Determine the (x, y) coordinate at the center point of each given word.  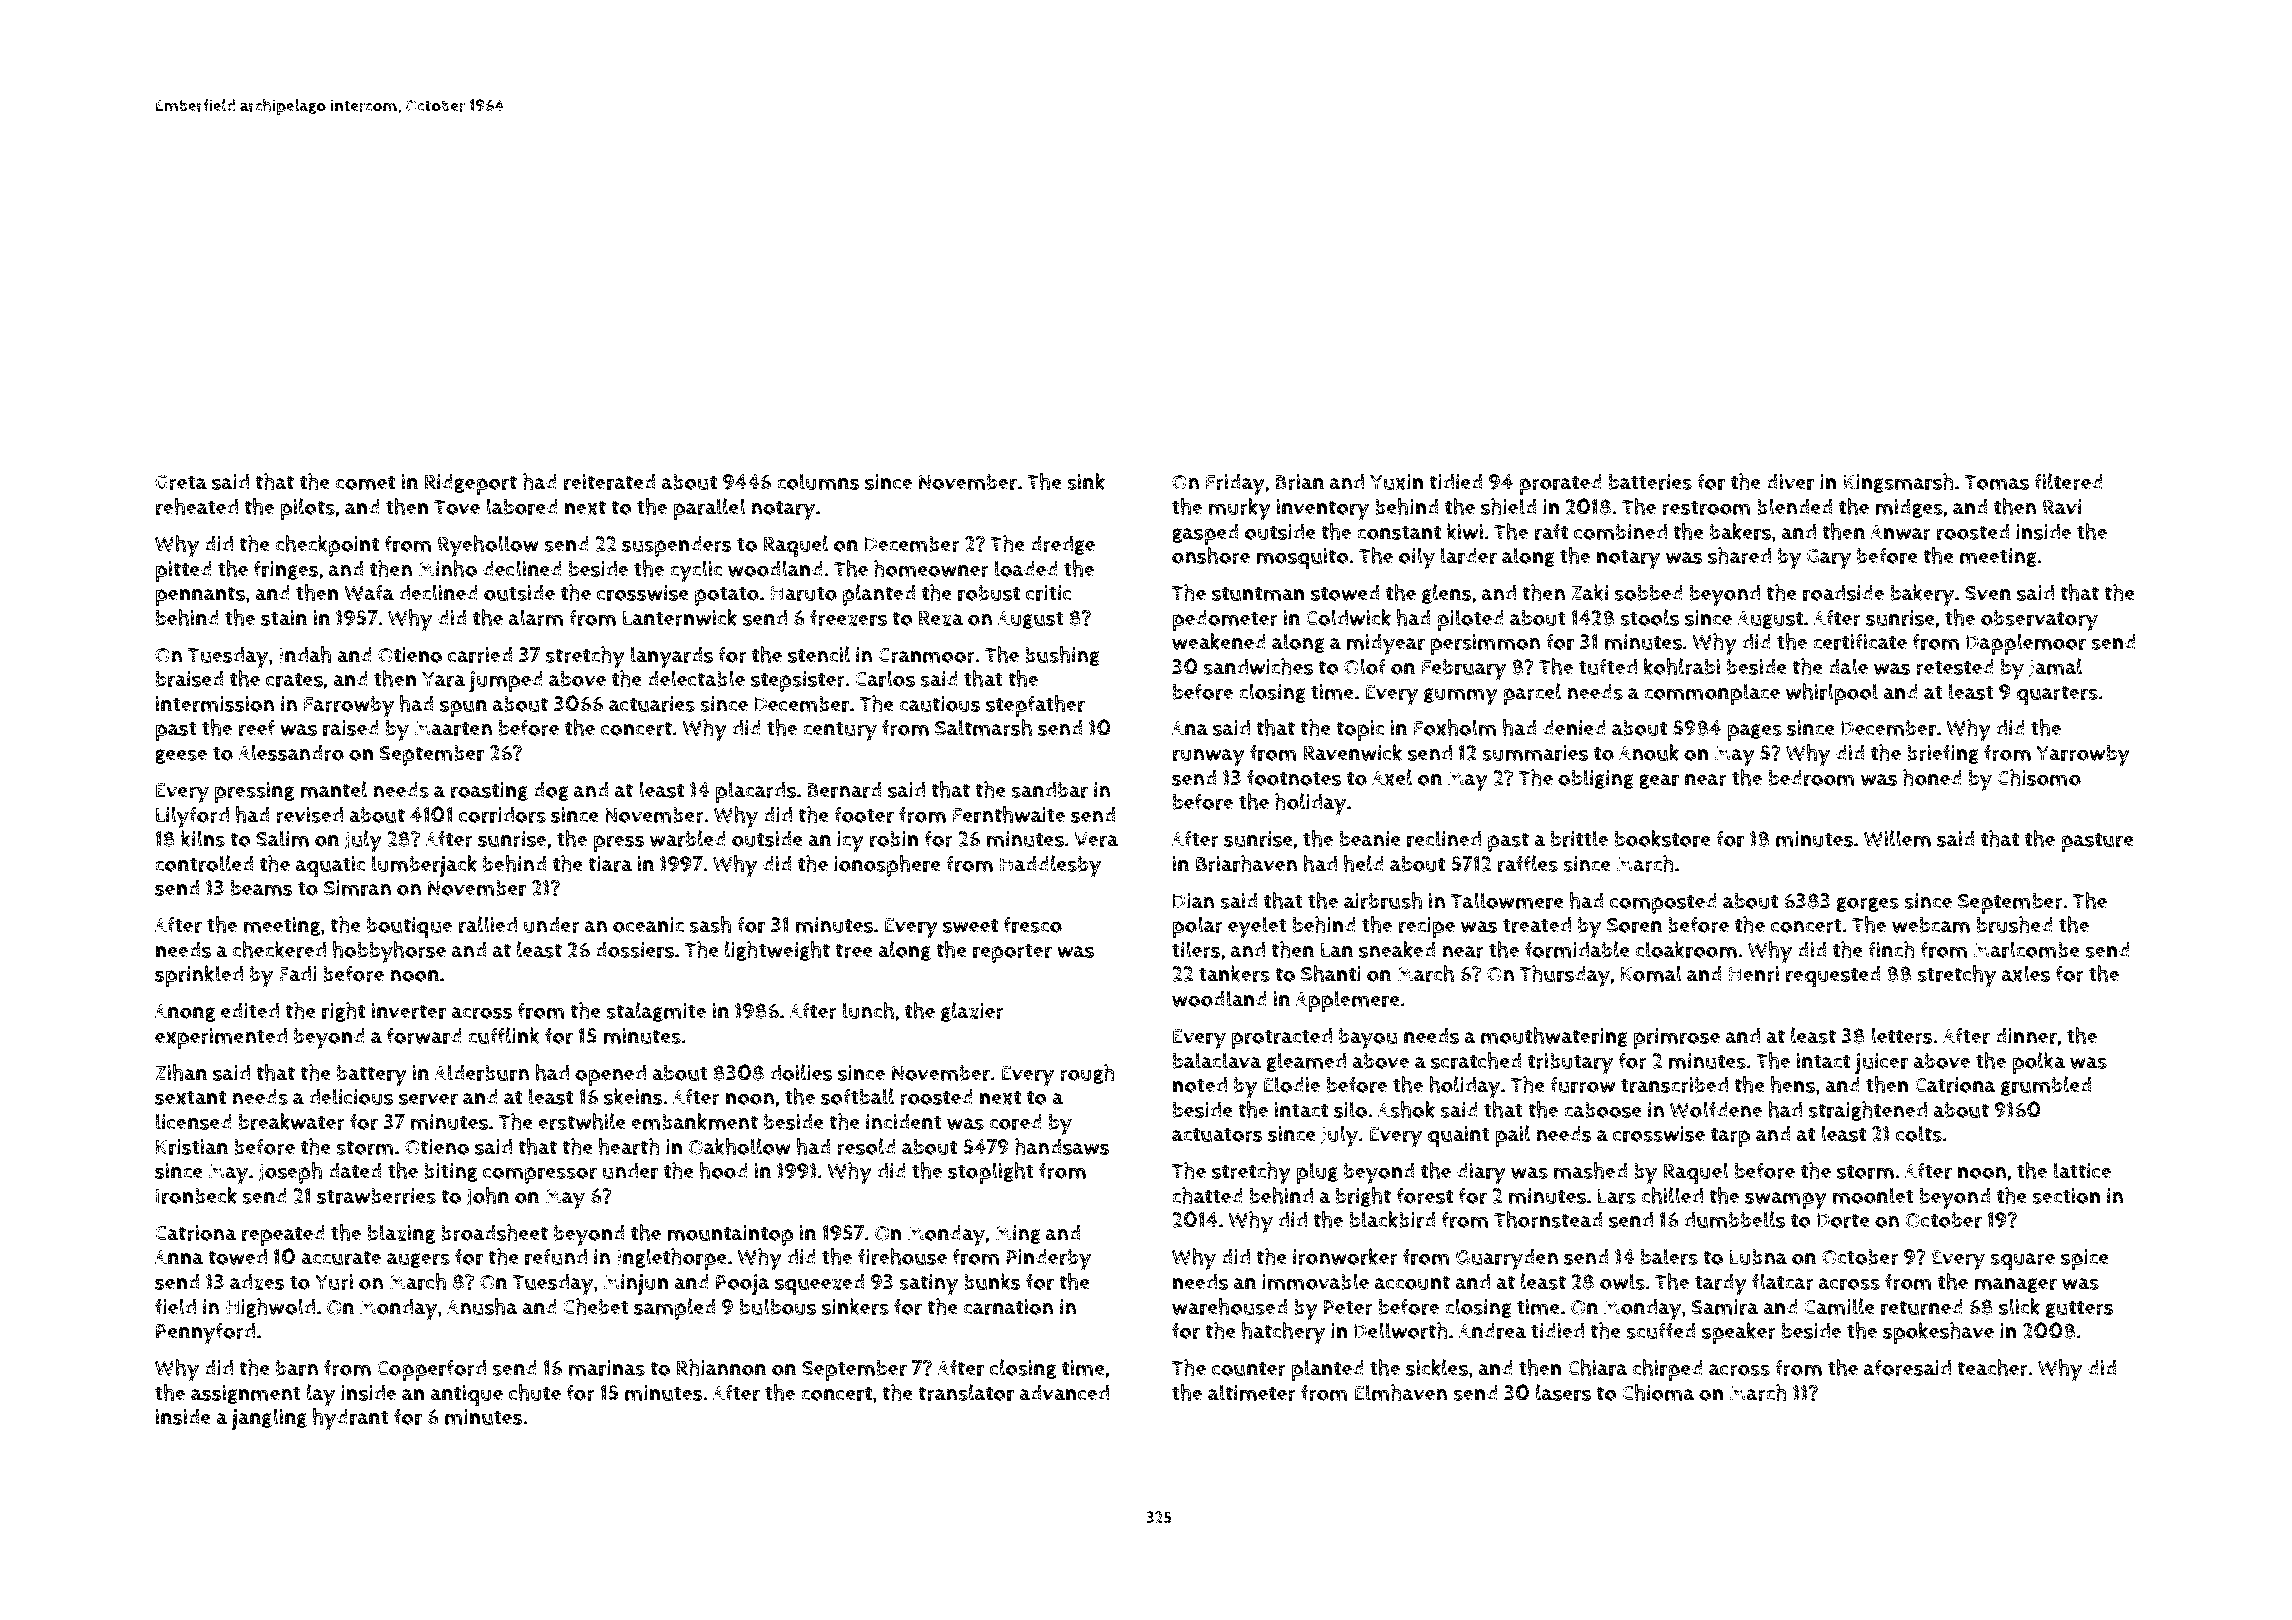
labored (522, 506)
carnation (1008, 1307)
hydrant (351, 1419)
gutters (2079, 1309)
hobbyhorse (389, 952)
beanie (1370, 839)
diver (1790, 482)
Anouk (1649, 752)
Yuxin (1397, 482)
